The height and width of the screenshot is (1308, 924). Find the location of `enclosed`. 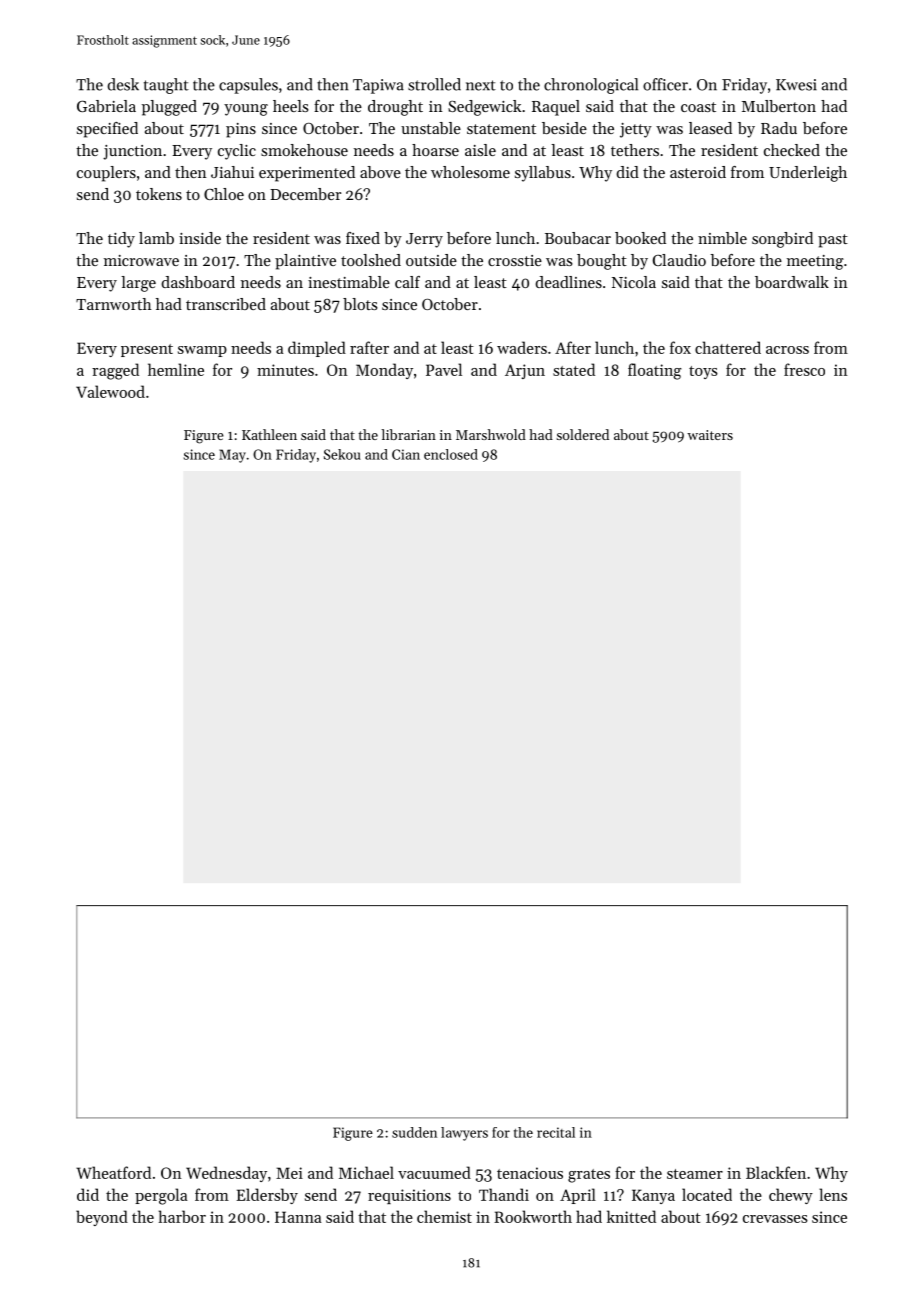

enclosed is located at coordinates (451, 454).
